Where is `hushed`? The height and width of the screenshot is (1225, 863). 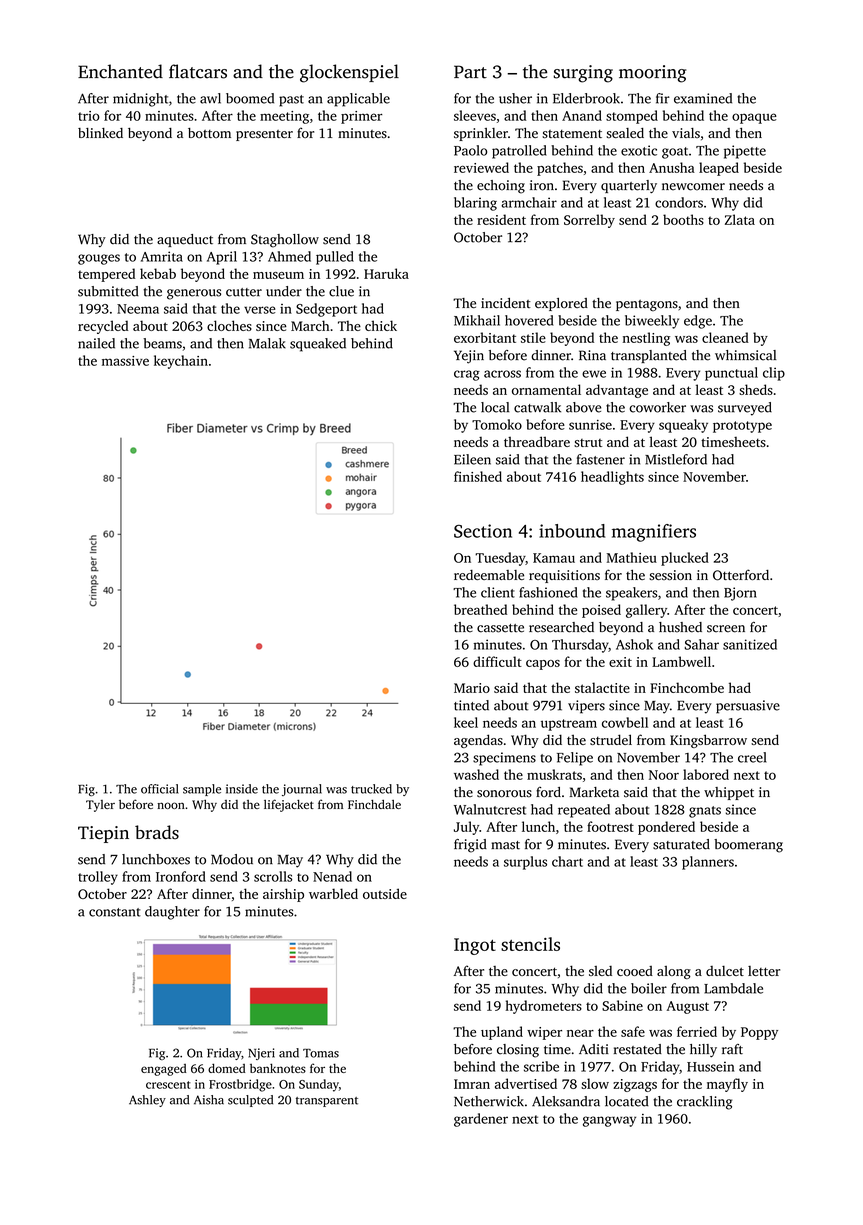 hushed is located at coordinates (680, 627).
